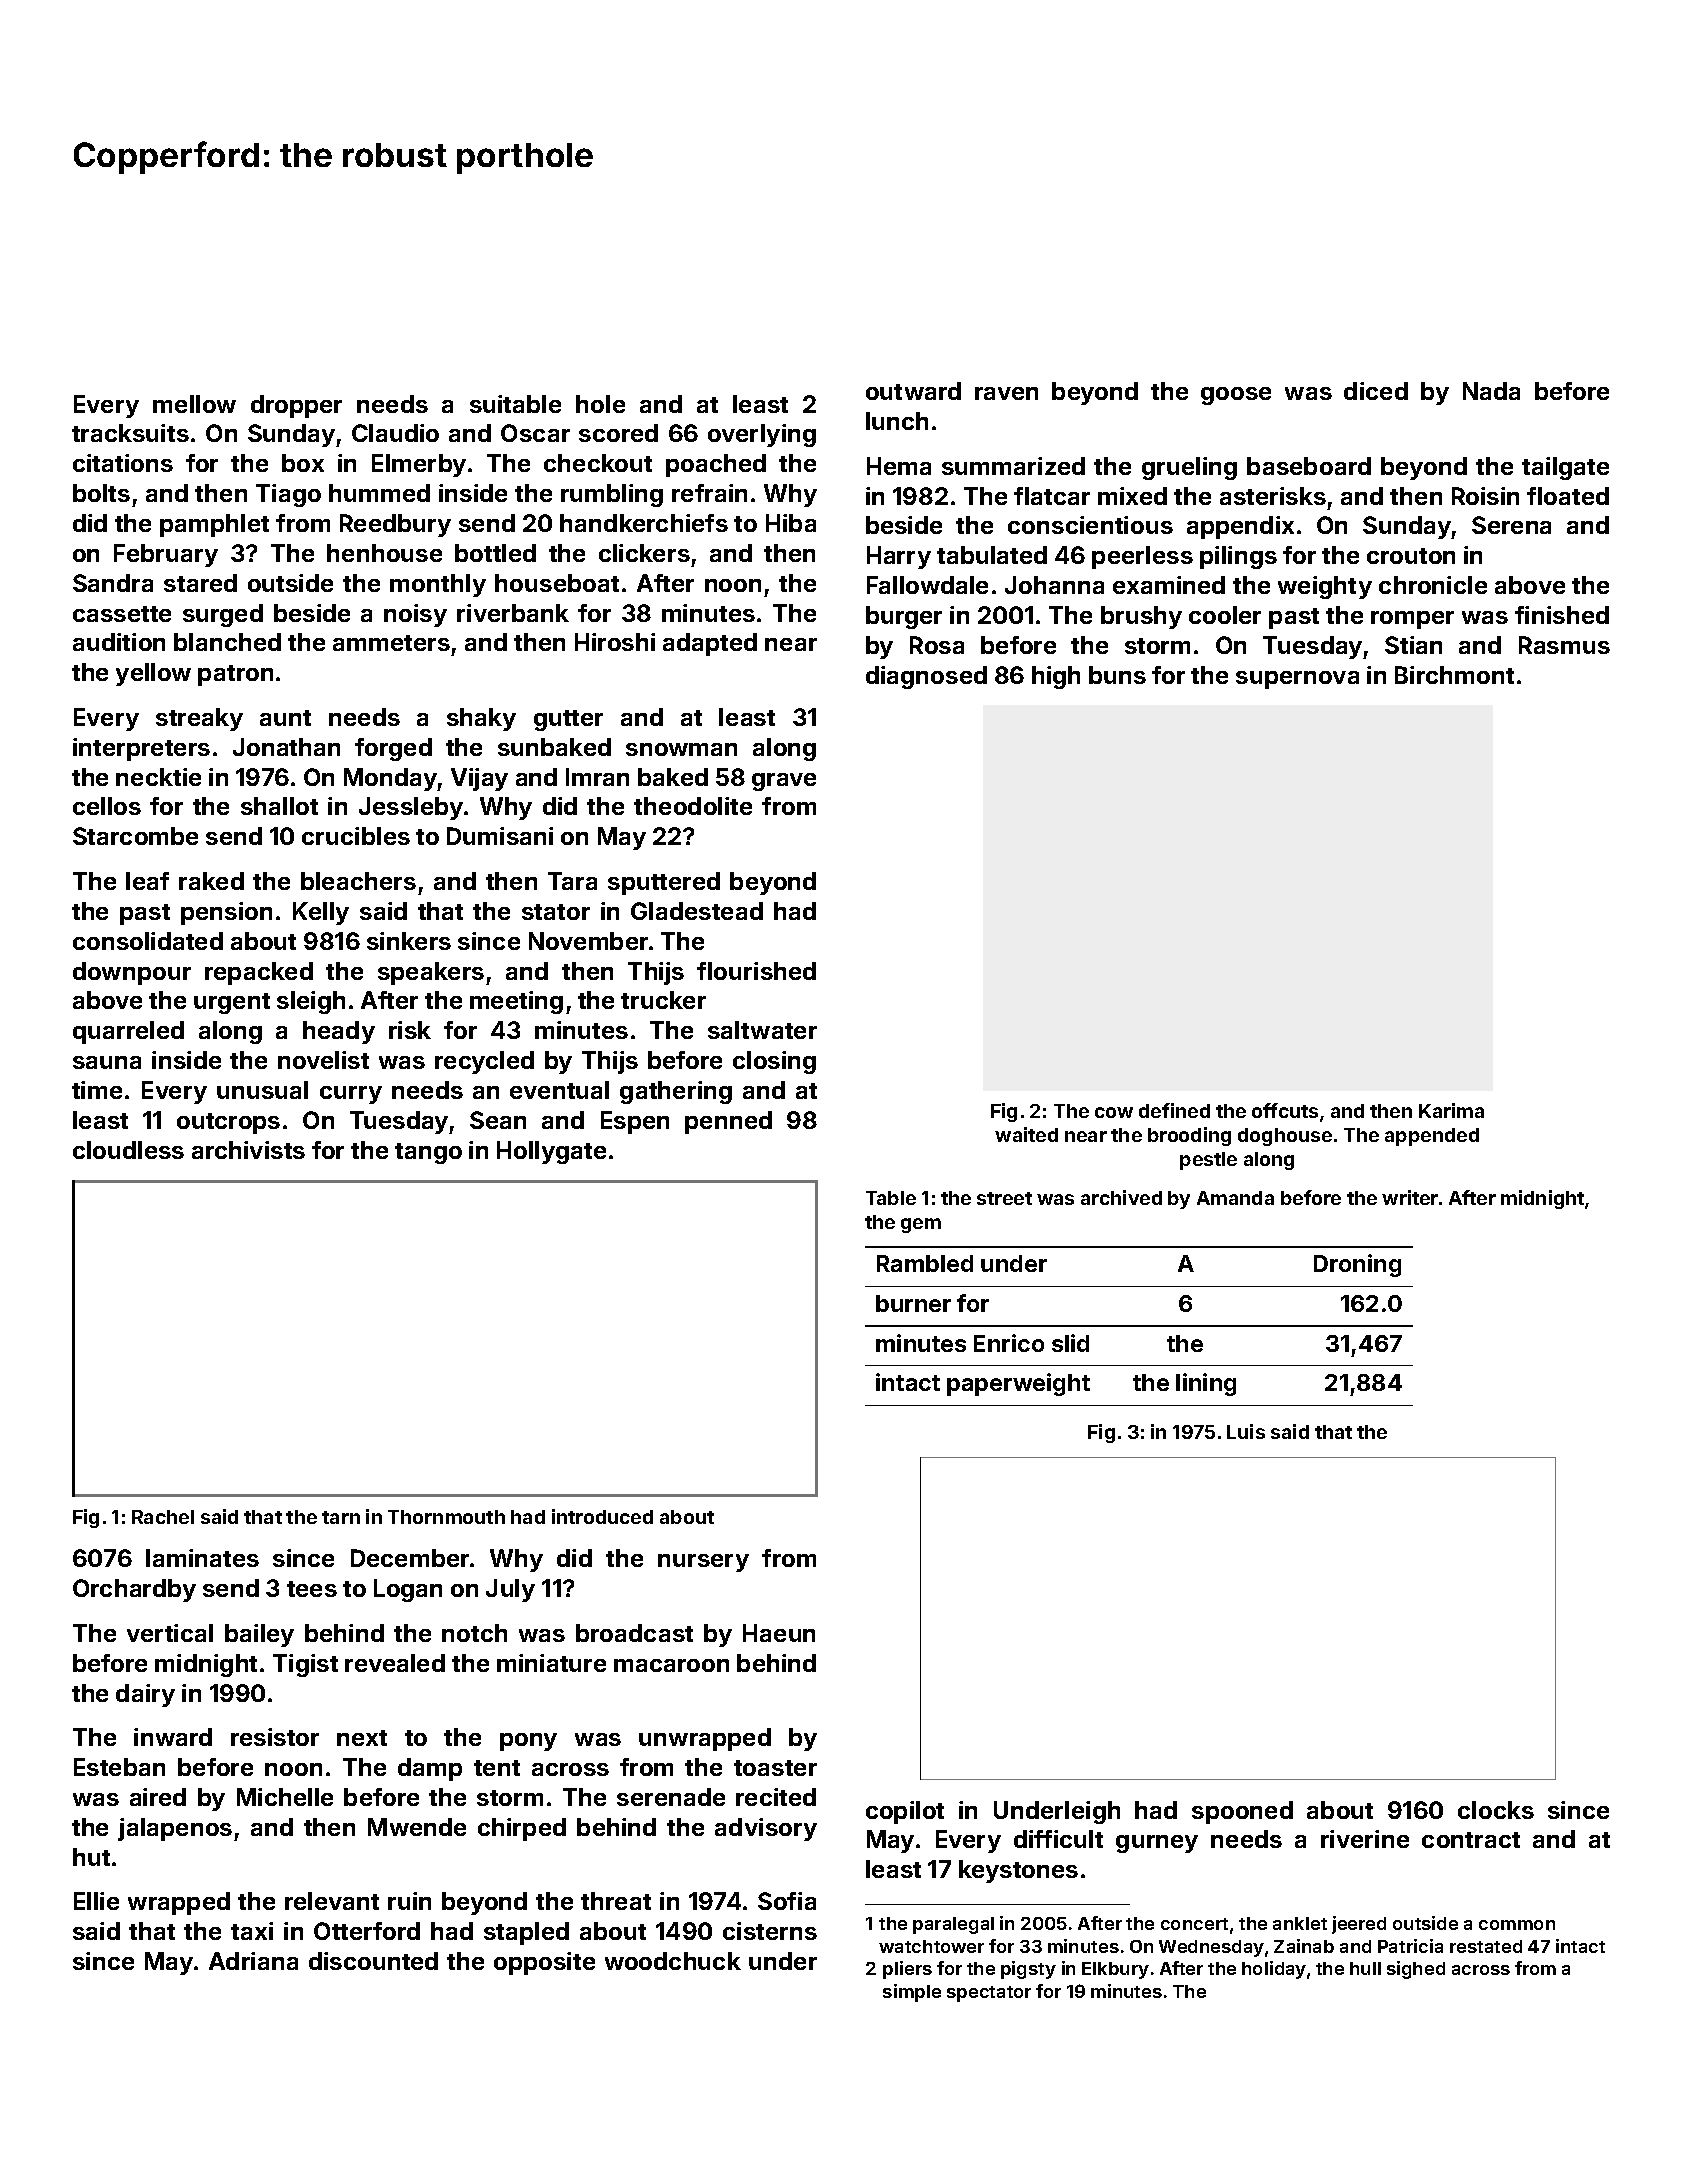 This screenshot has width=1683, height=2178. Describe the element at coordinates (484, 1062) in the screenshot. I see `recycled` at that location.
